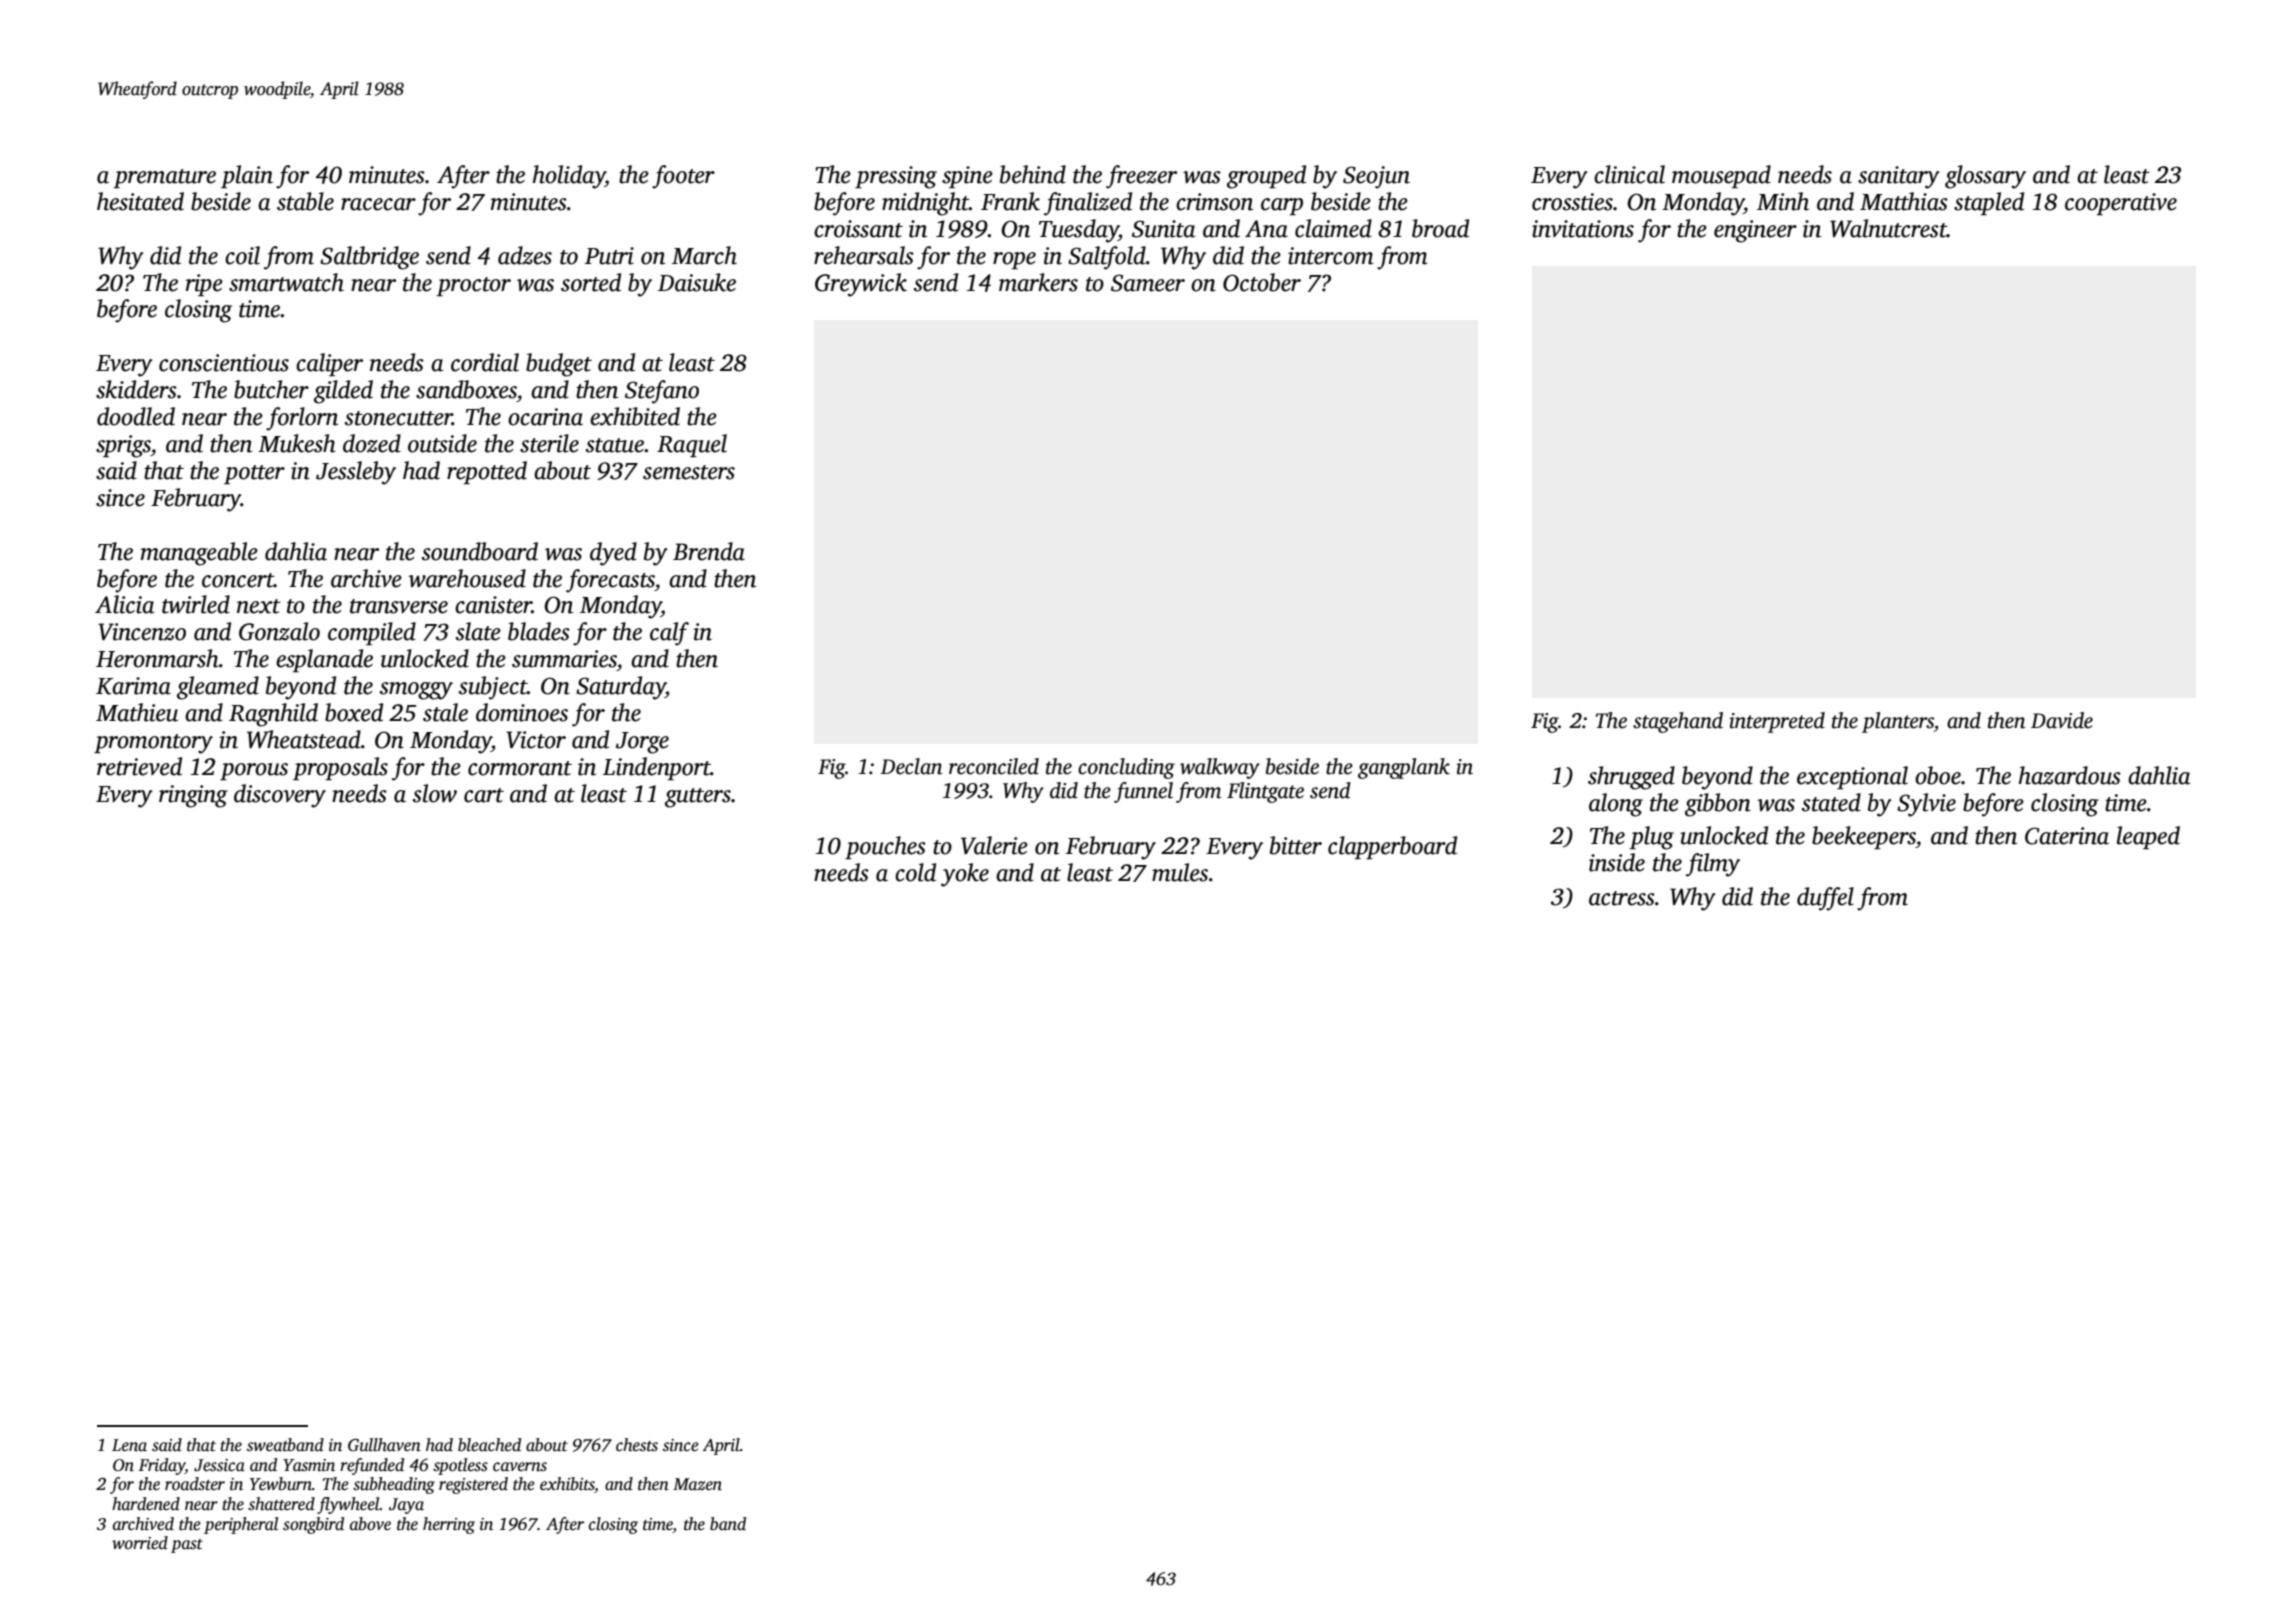  What do you see at coordinates (489, 1445) in the screenshot?
I see `bleached` at bounding box center [489, 1445].
